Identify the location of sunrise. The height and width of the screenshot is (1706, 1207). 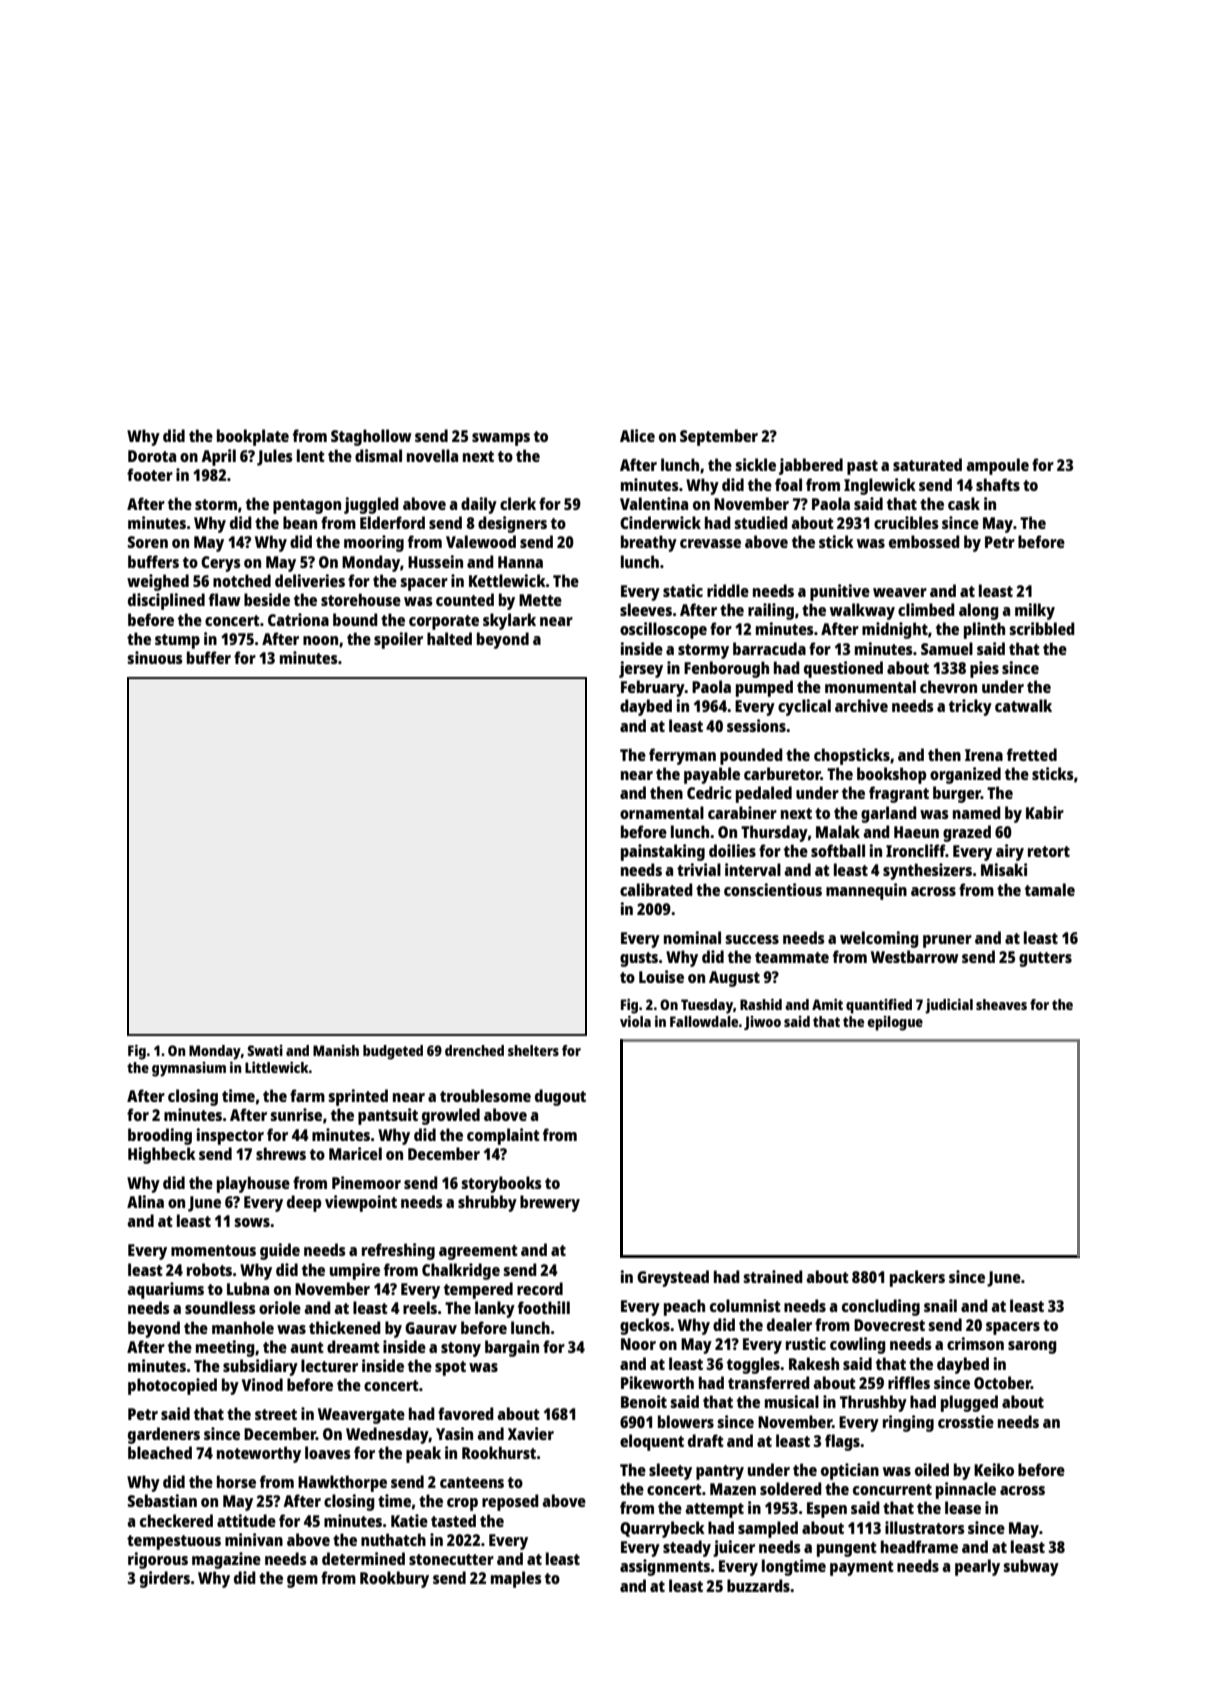
(296, 1114).
